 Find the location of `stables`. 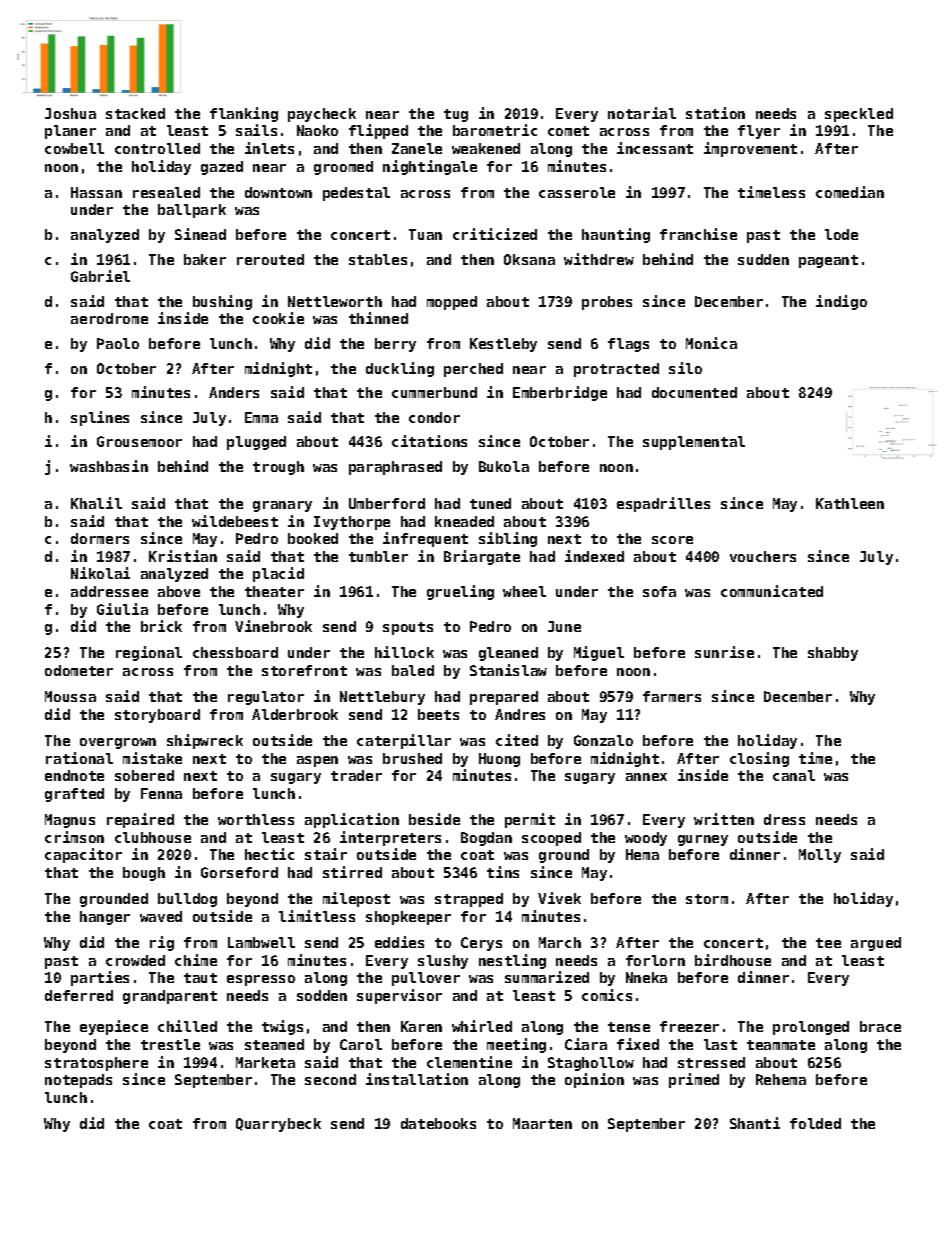

stables is located at coordinates (378, 259).
